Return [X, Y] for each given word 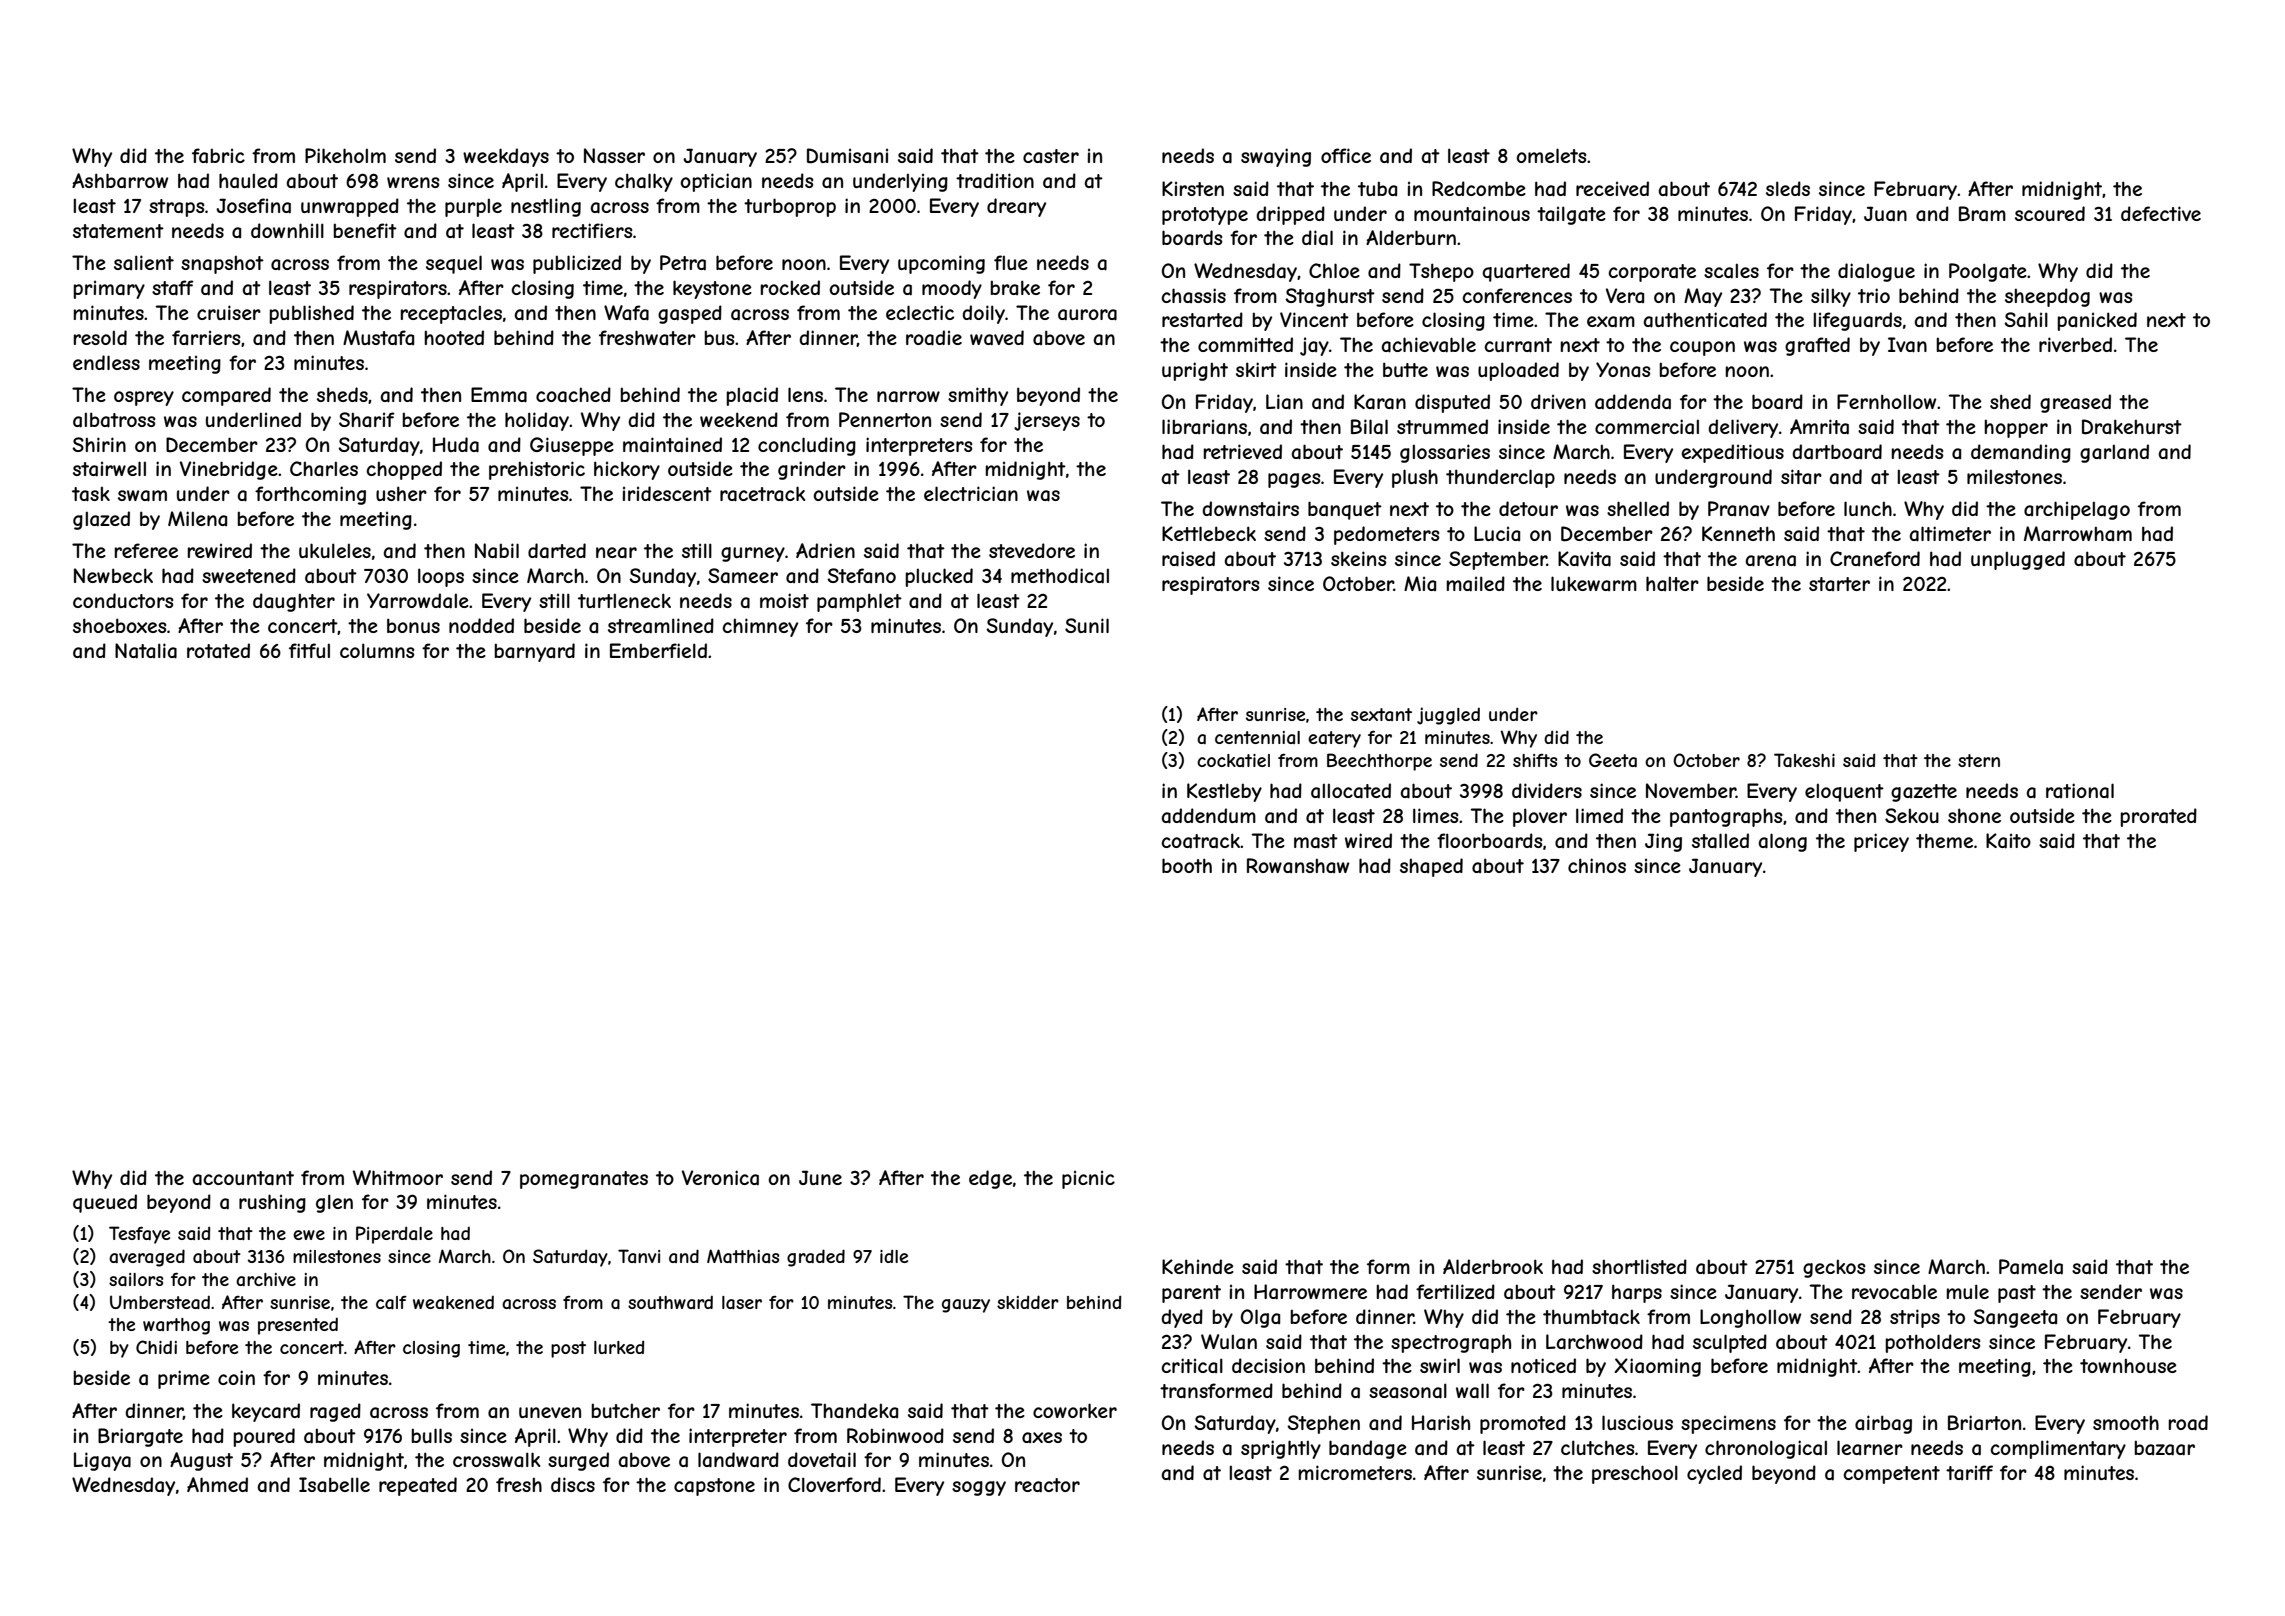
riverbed [2075, 344]
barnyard [534, 652]
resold [100, 337]
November [1691, 790]
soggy [979, 1488]
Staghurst [1330, 297]
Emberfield [658, 650]
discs [573, 1484]
